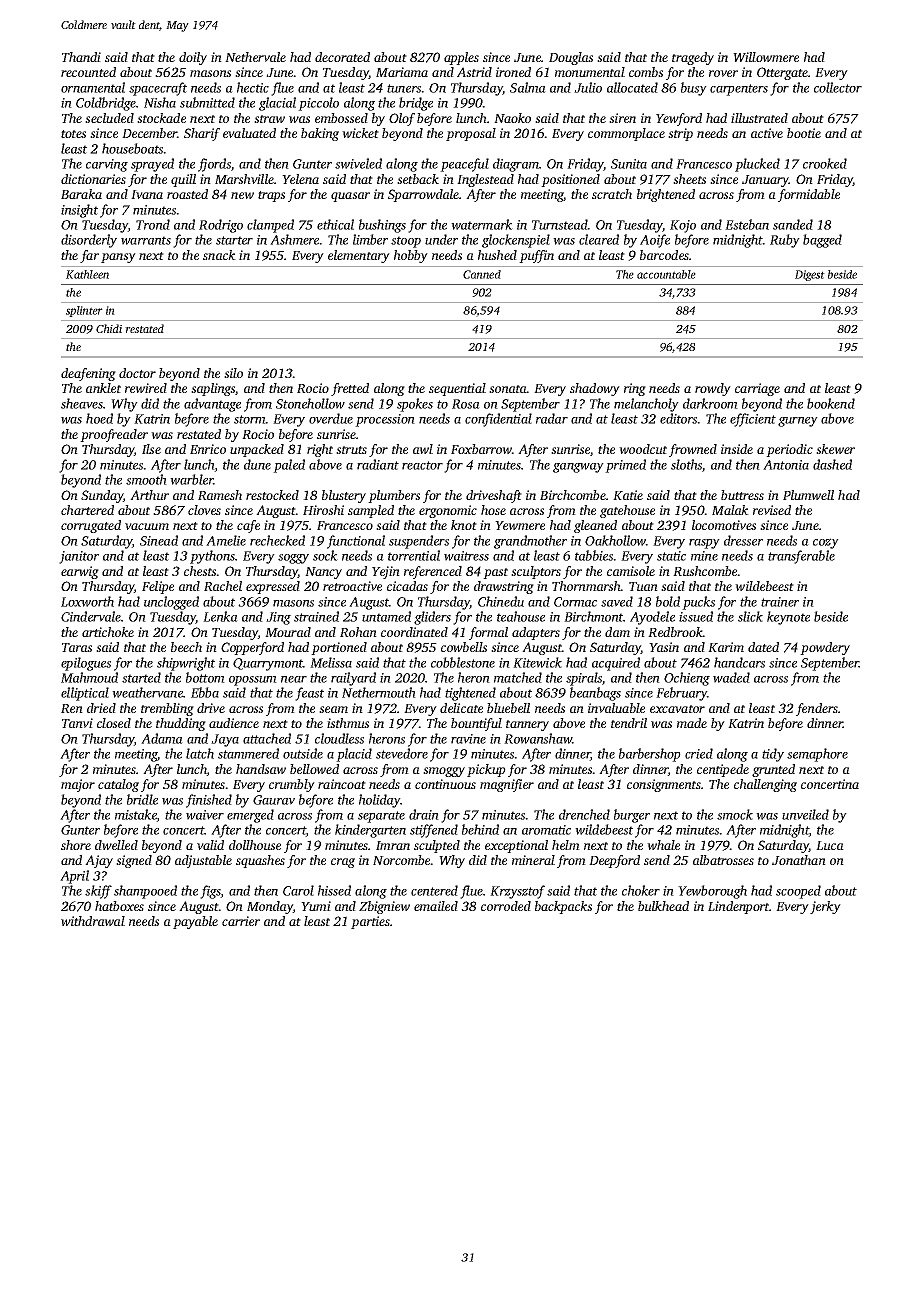 The image size is (924, 1308). Describe the element at coordinates (370, 922) in the page. I see `parties` at that location.
